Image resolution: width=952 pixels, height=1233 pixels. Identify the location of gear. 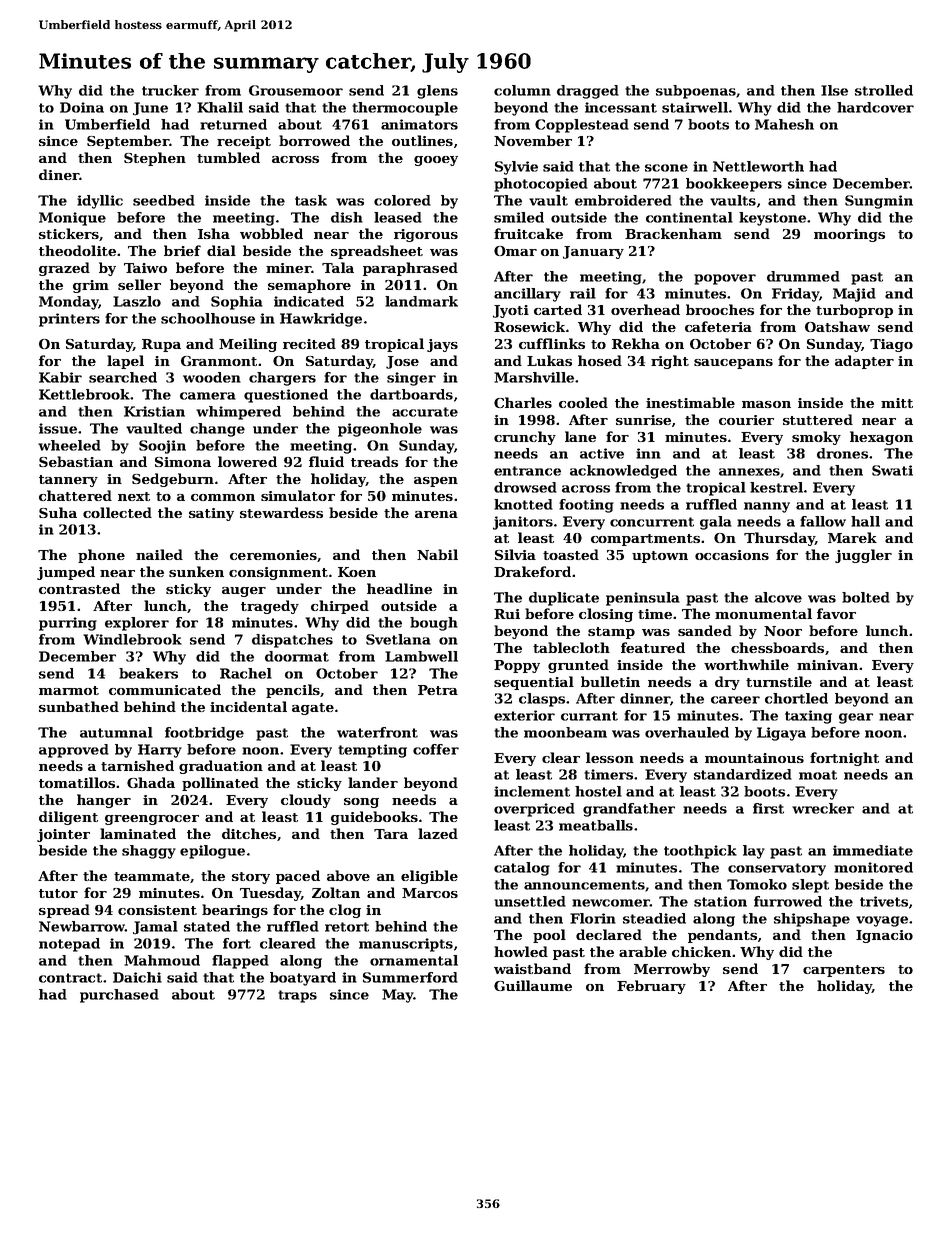
(856, 718).
